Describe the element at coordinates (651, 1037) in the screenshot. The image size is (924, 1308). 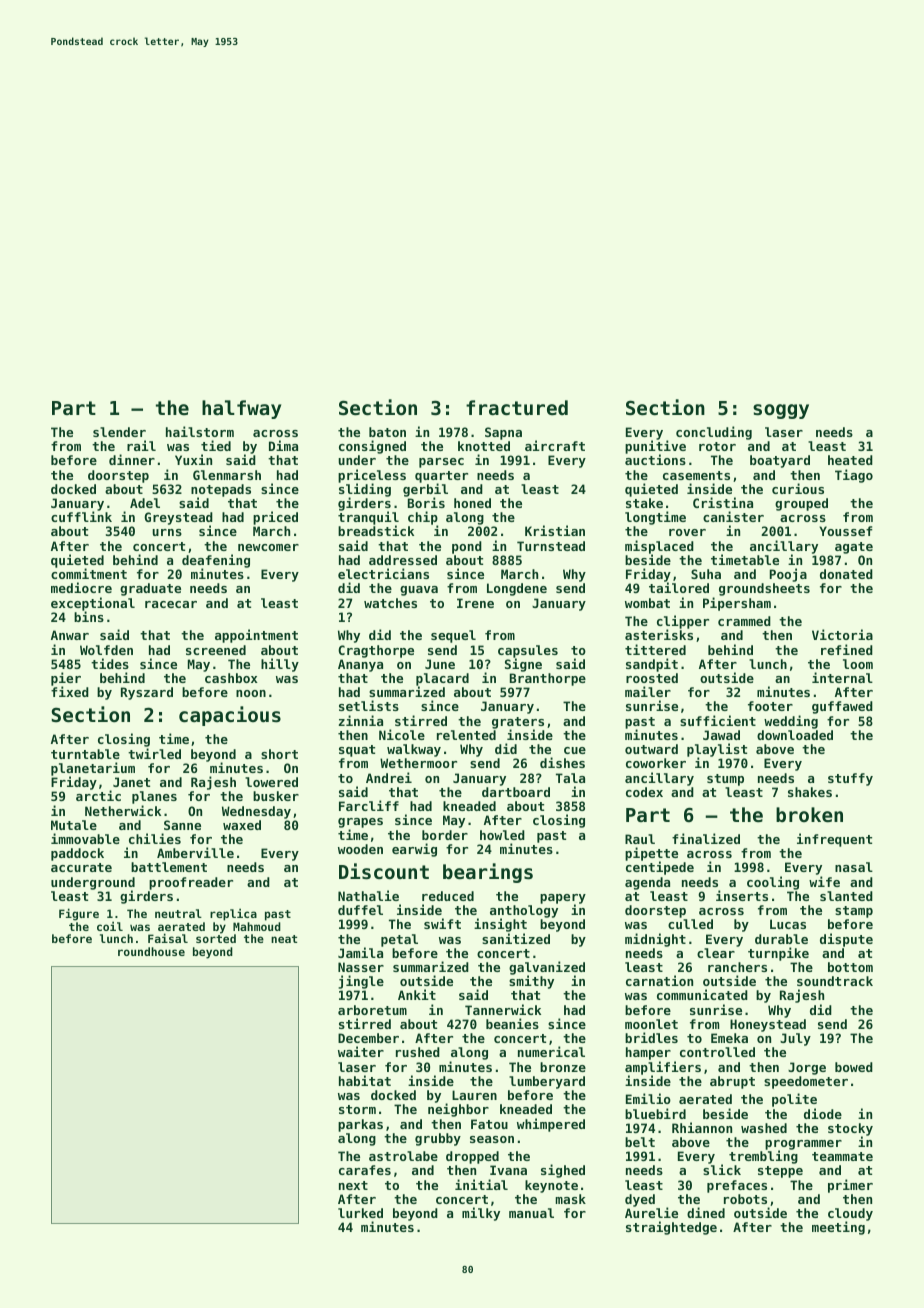
I see `bridles` at that location.
